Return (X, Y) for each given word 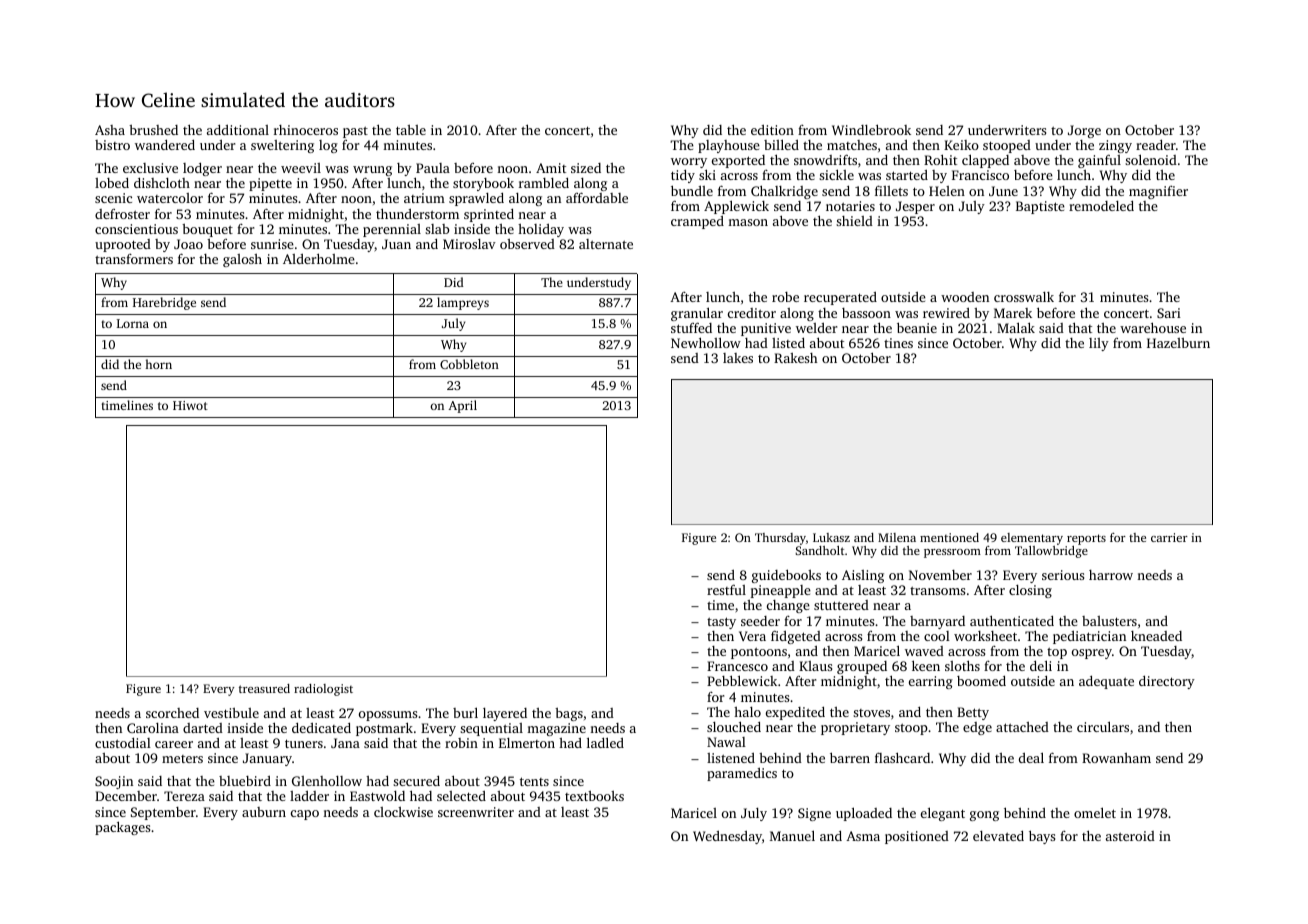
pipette (270, 184)
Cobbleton (469, 364)
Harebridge (164, 303)
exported (738, 161)
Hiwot (190, 405)
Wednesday (727, 837)
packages (122, 828)
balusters (1109, 621)
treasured (264, 688)
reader (1156, 145)
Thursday (780, 539)
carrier (1169, 537)
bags (569, 714)
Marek (1013, 313)
